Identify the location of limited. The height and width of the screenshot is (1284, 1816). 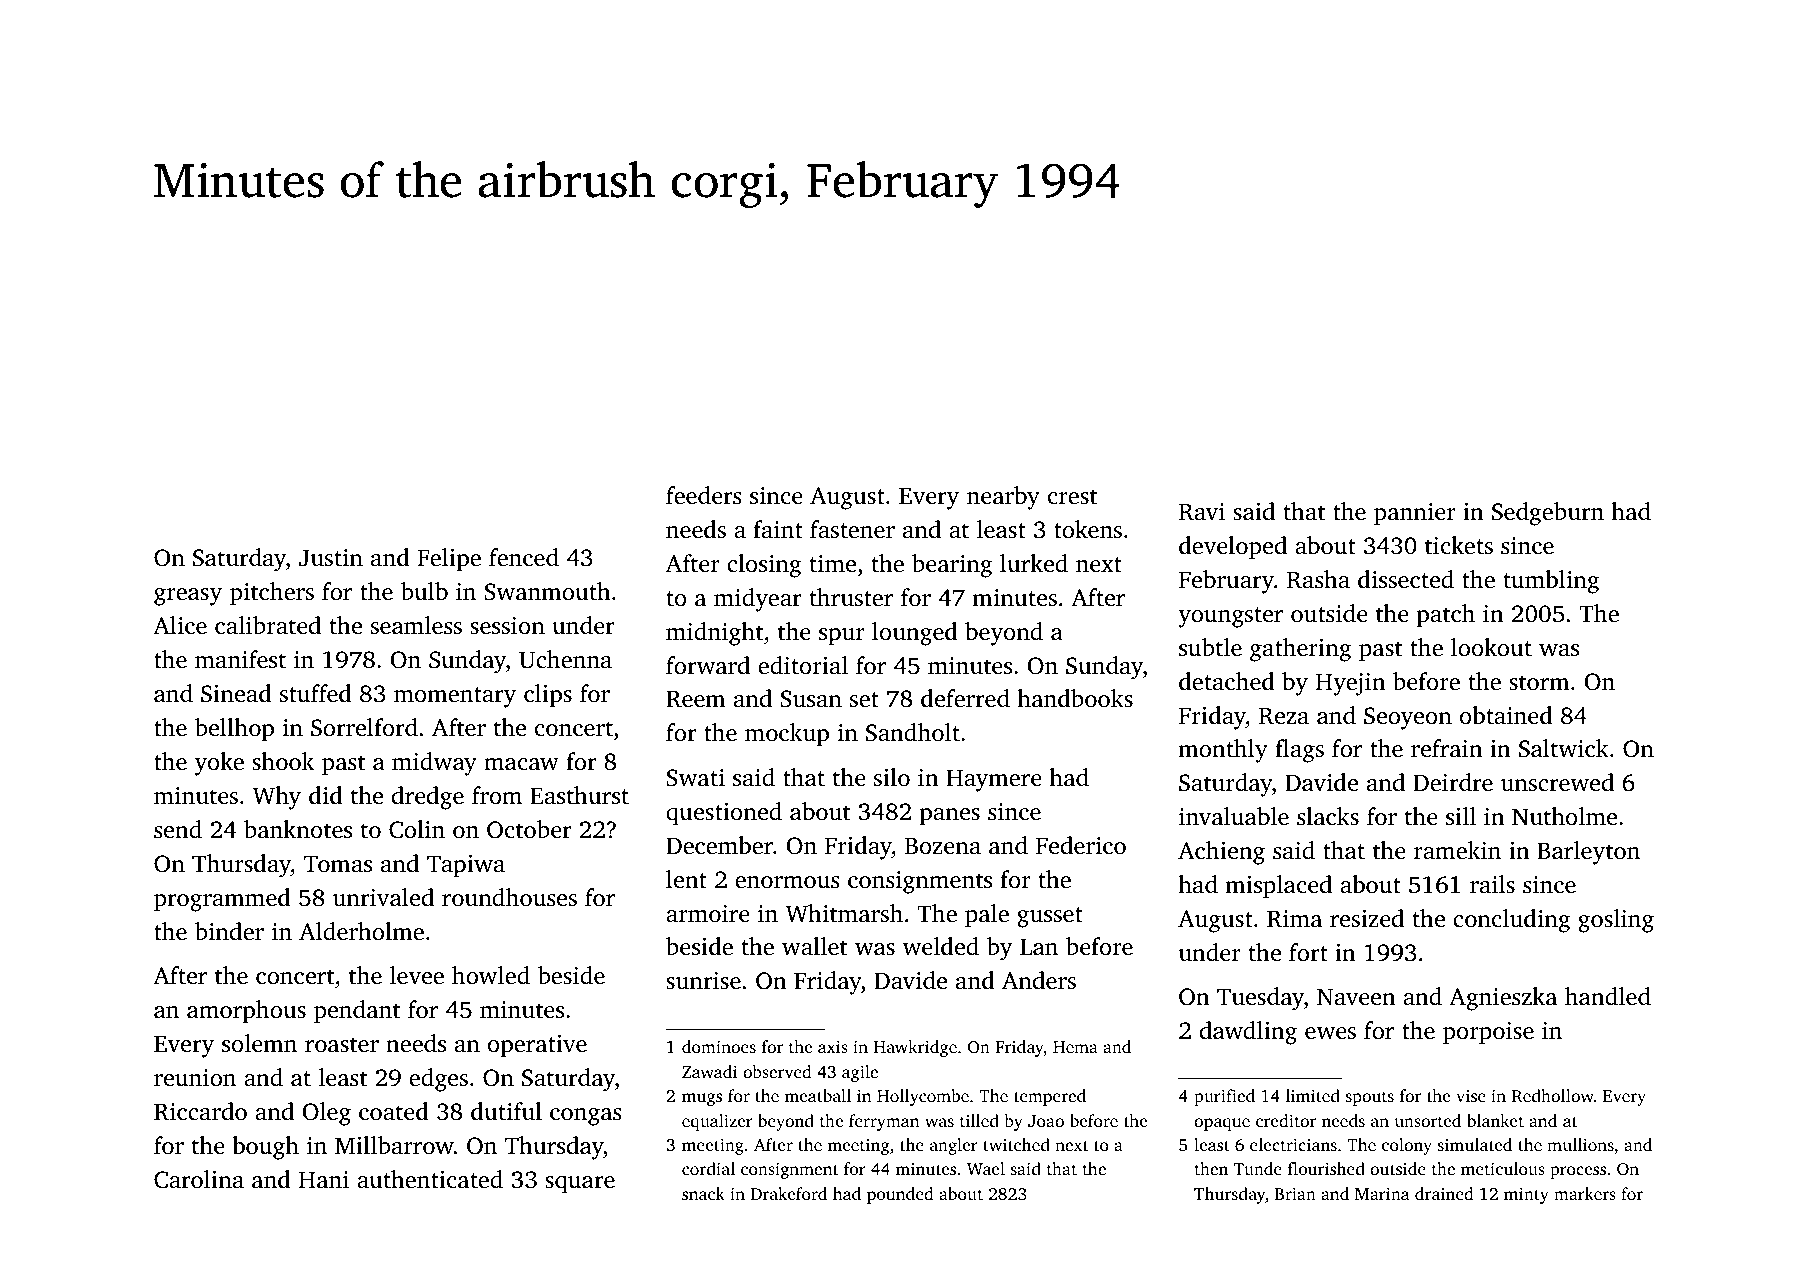
(1313, 1095).
